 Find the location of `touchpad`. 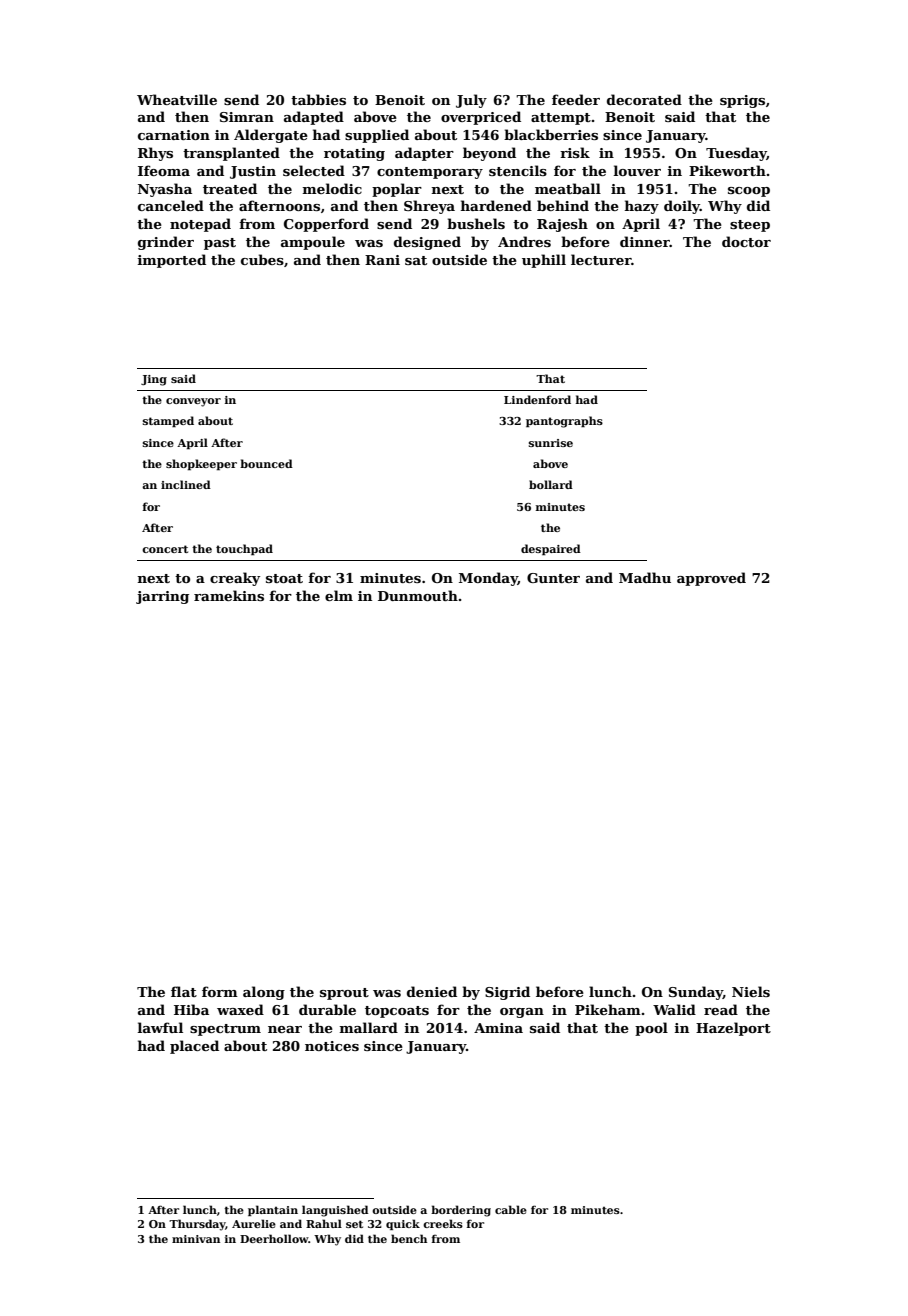

touchpad is located at coordinates (244, 550).
